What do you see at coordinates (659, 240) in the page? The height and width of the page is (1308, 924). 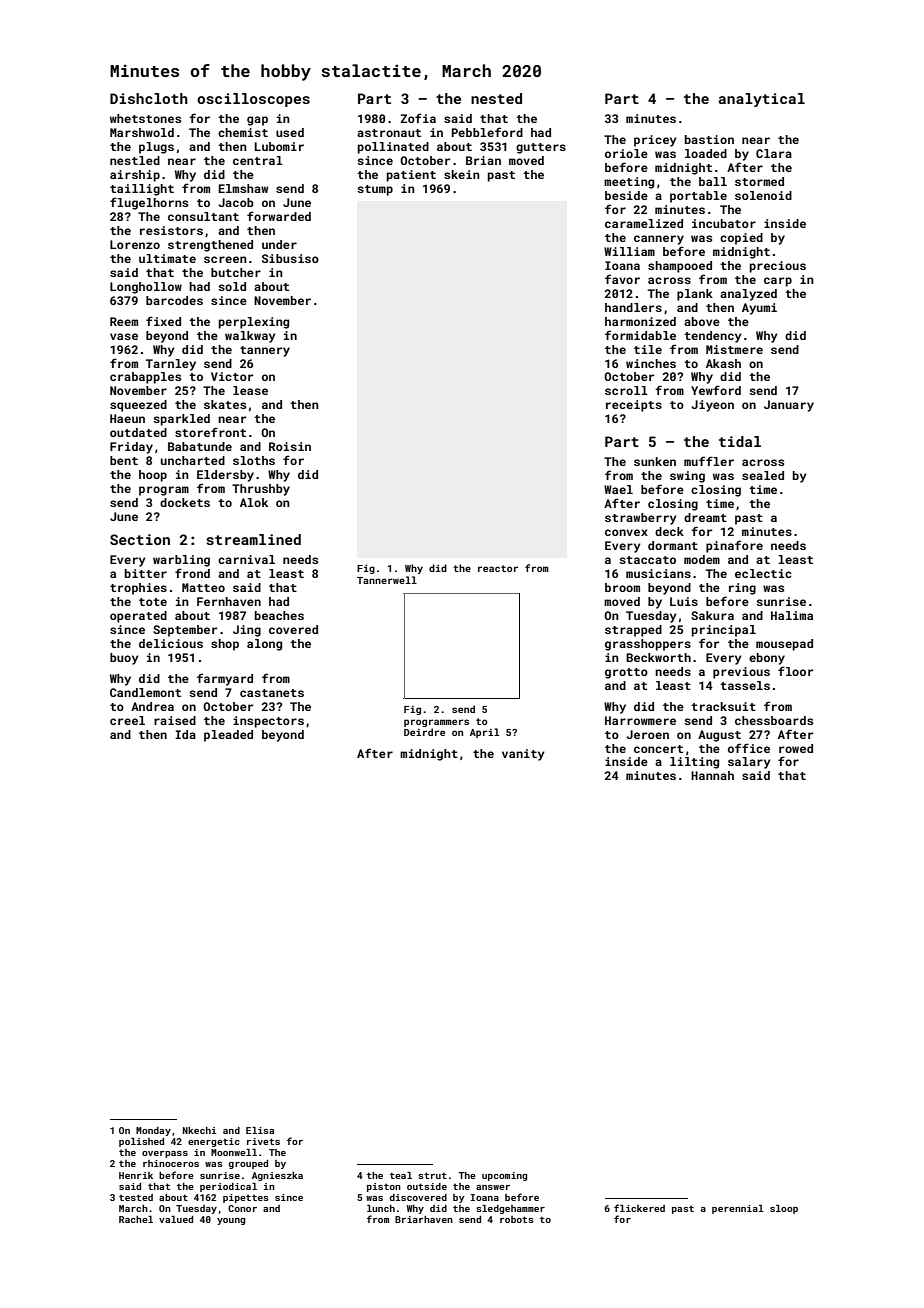 I see `cannery` at bounding box center [659, 240].
